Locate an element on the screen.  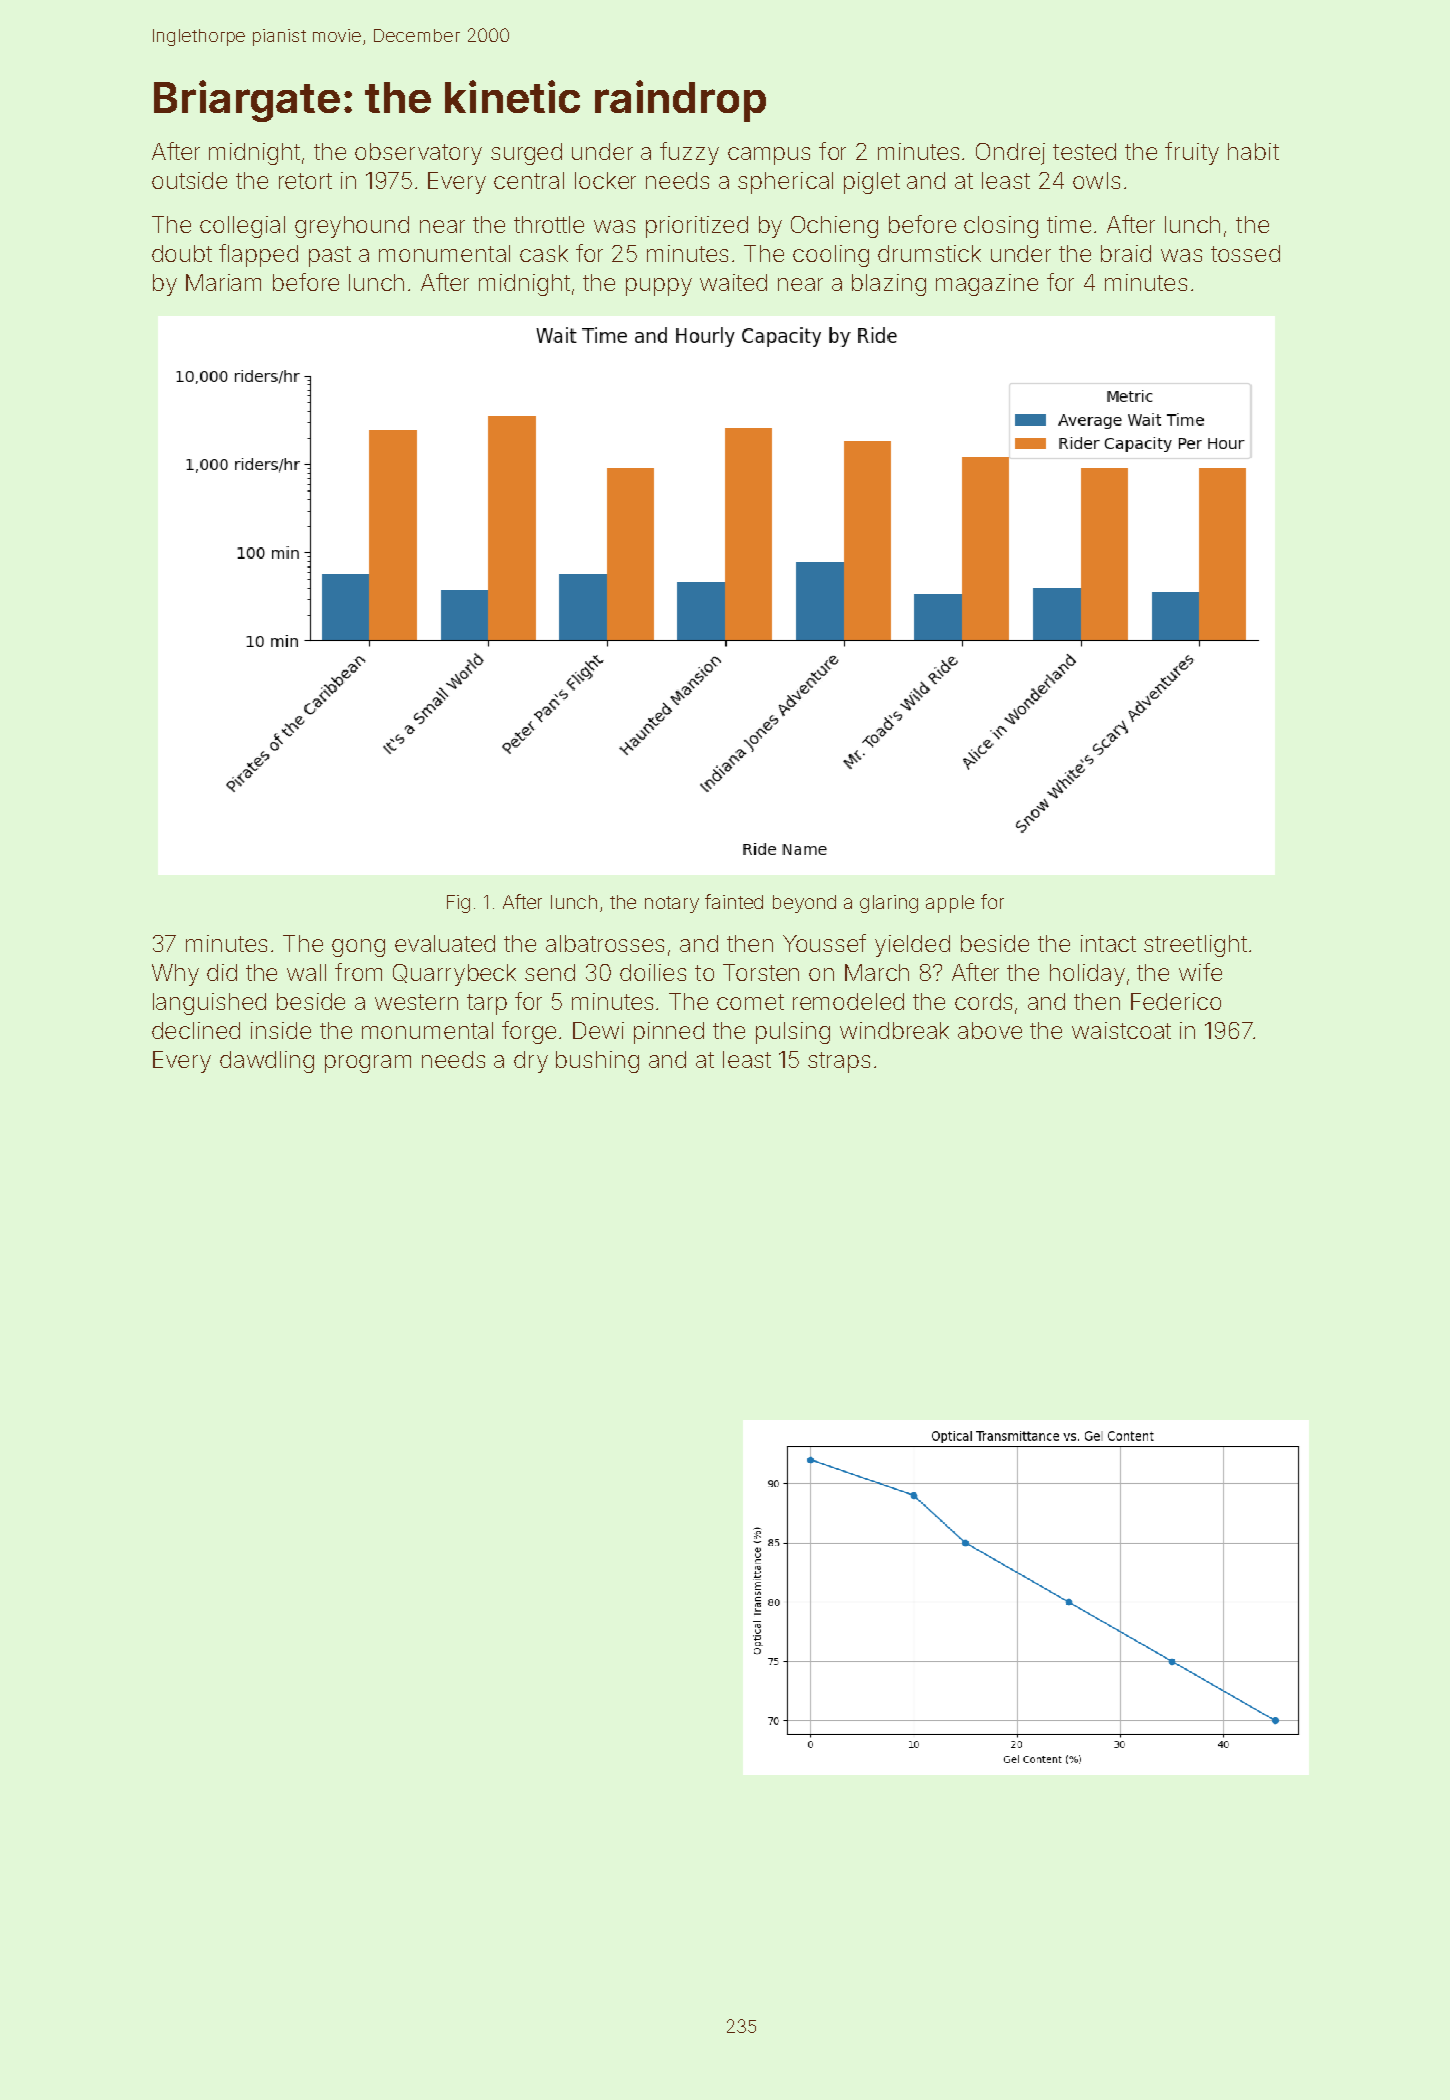
straps is located at coordinates (839, 1062).
